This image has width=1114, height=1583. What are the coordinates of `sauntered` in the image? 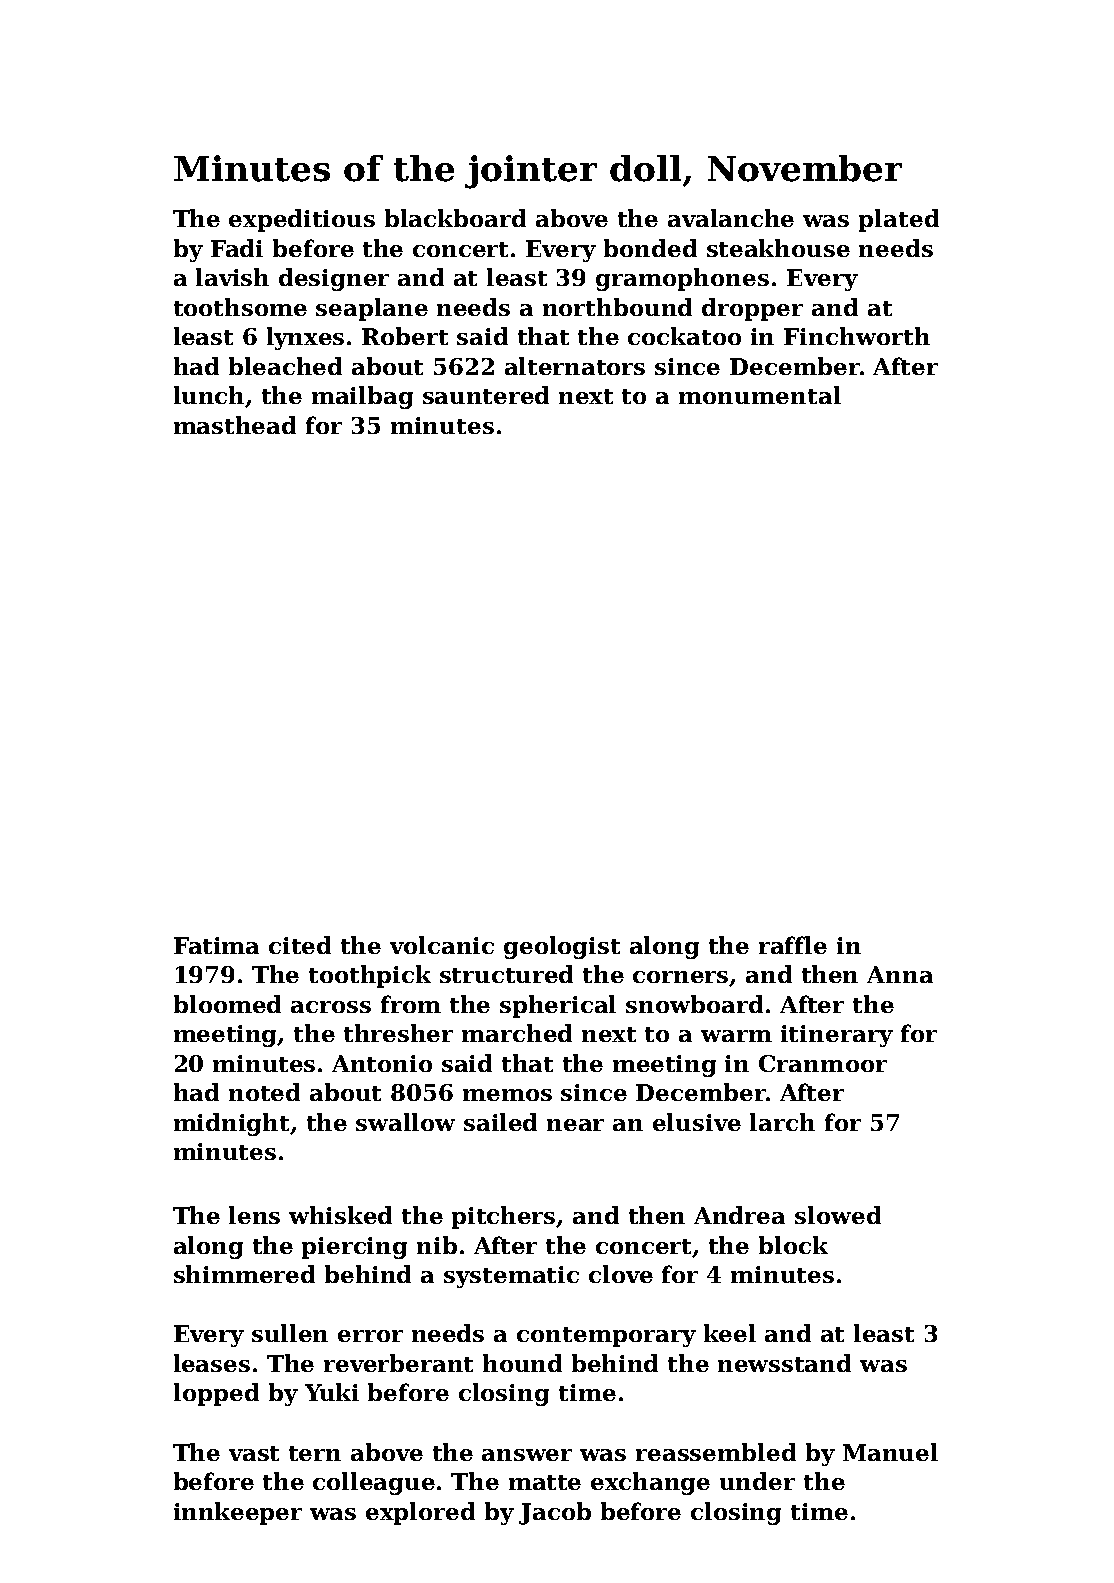 It's located at (486, 395).
